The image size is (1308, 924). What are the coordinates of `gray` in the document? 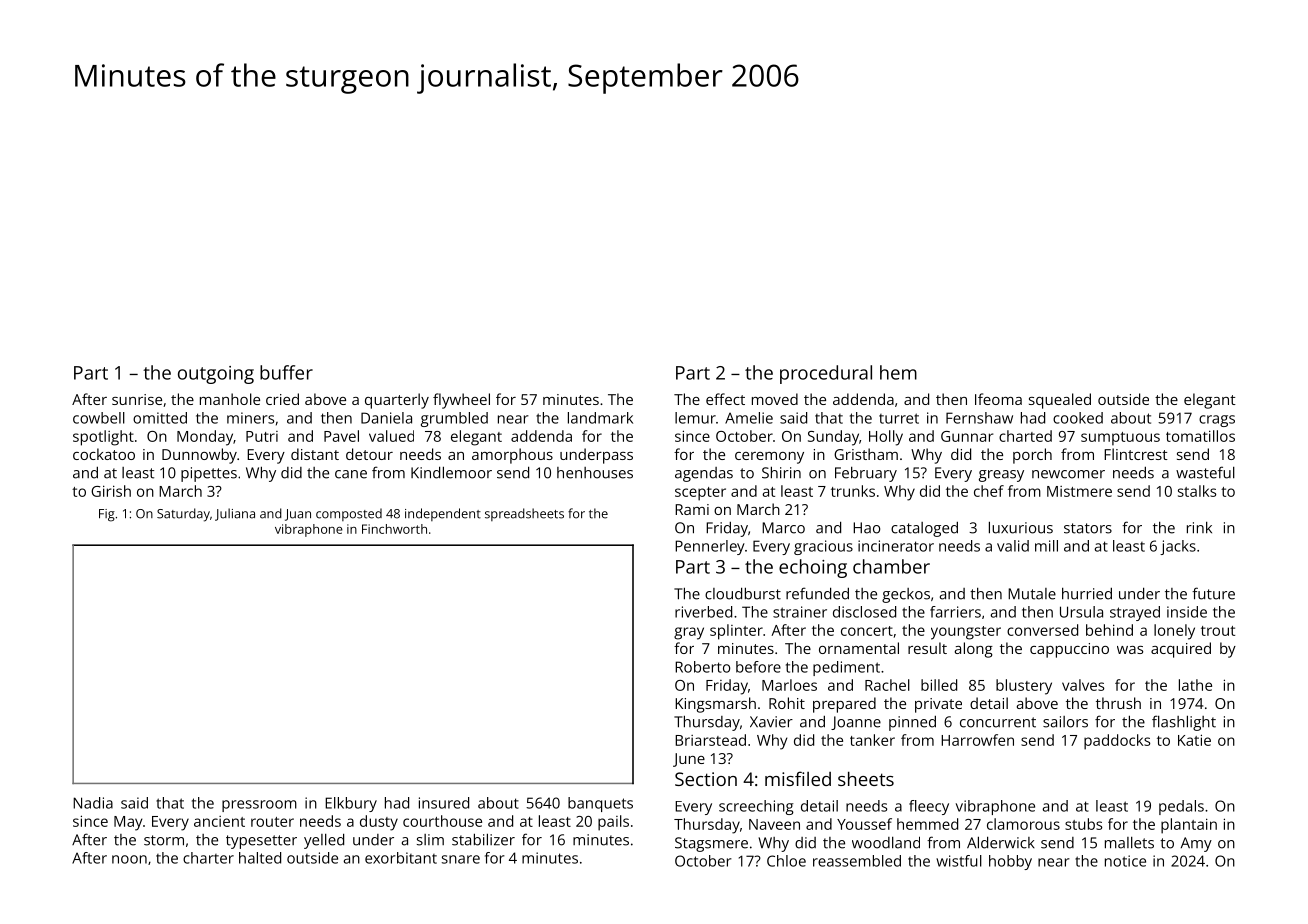 It's located at (689, 633).
